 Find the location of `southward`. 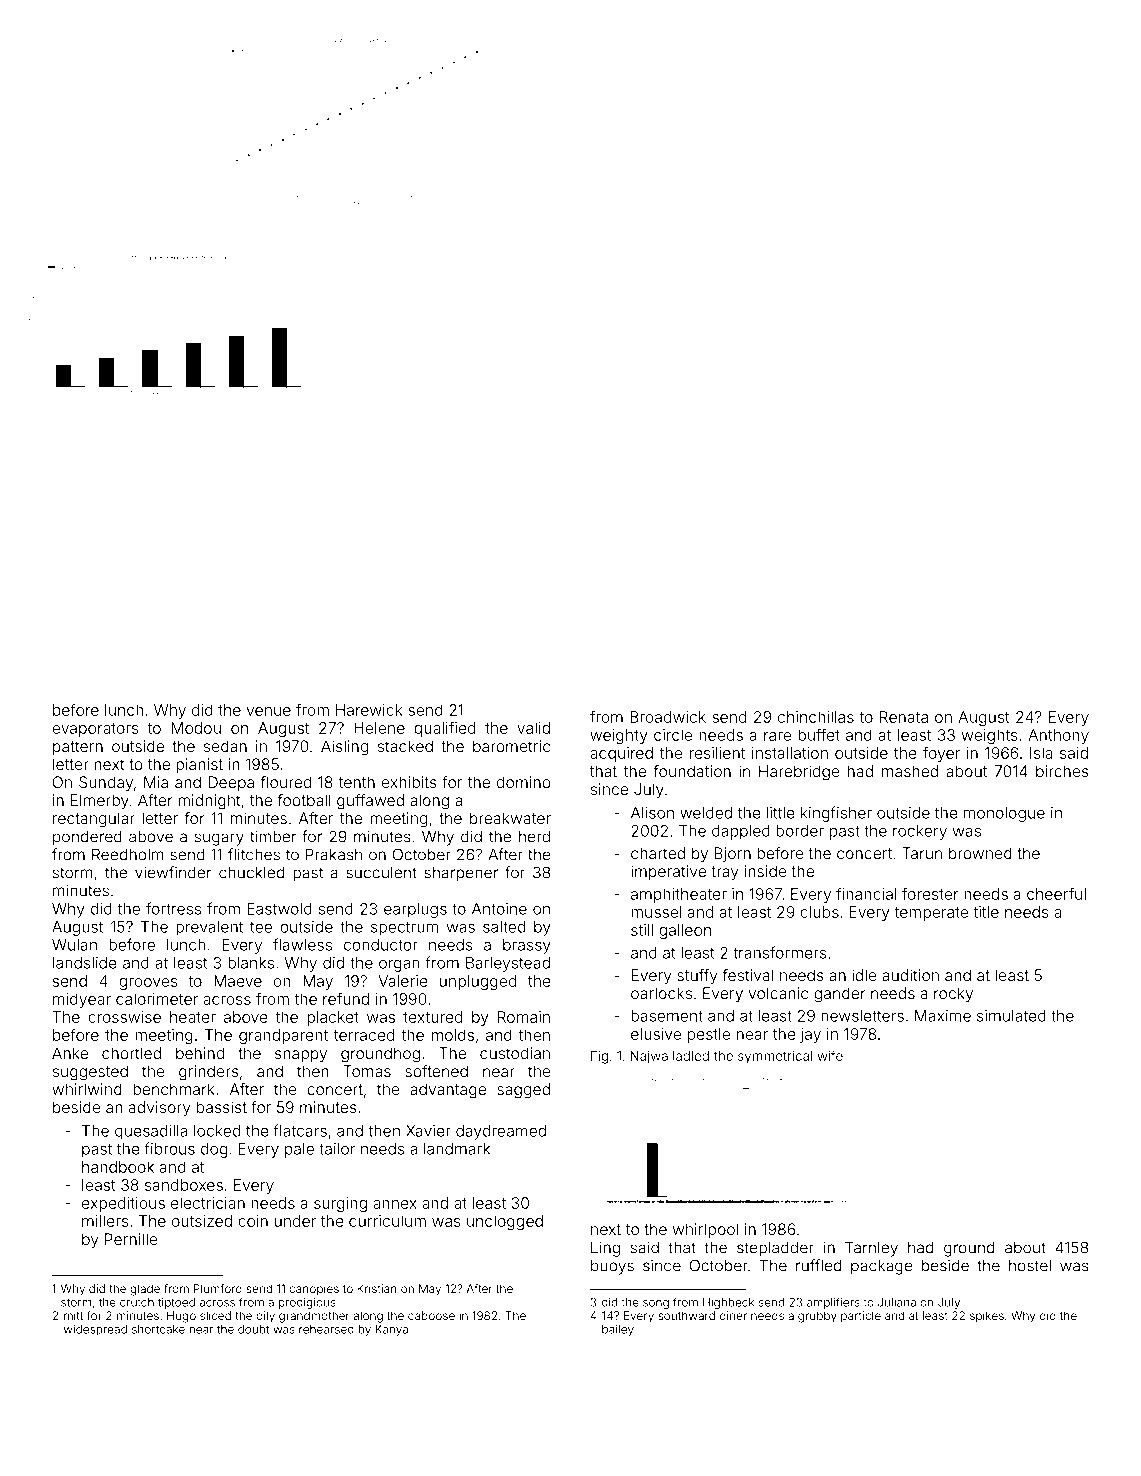

southward is located at coordinates (686, 1315).
